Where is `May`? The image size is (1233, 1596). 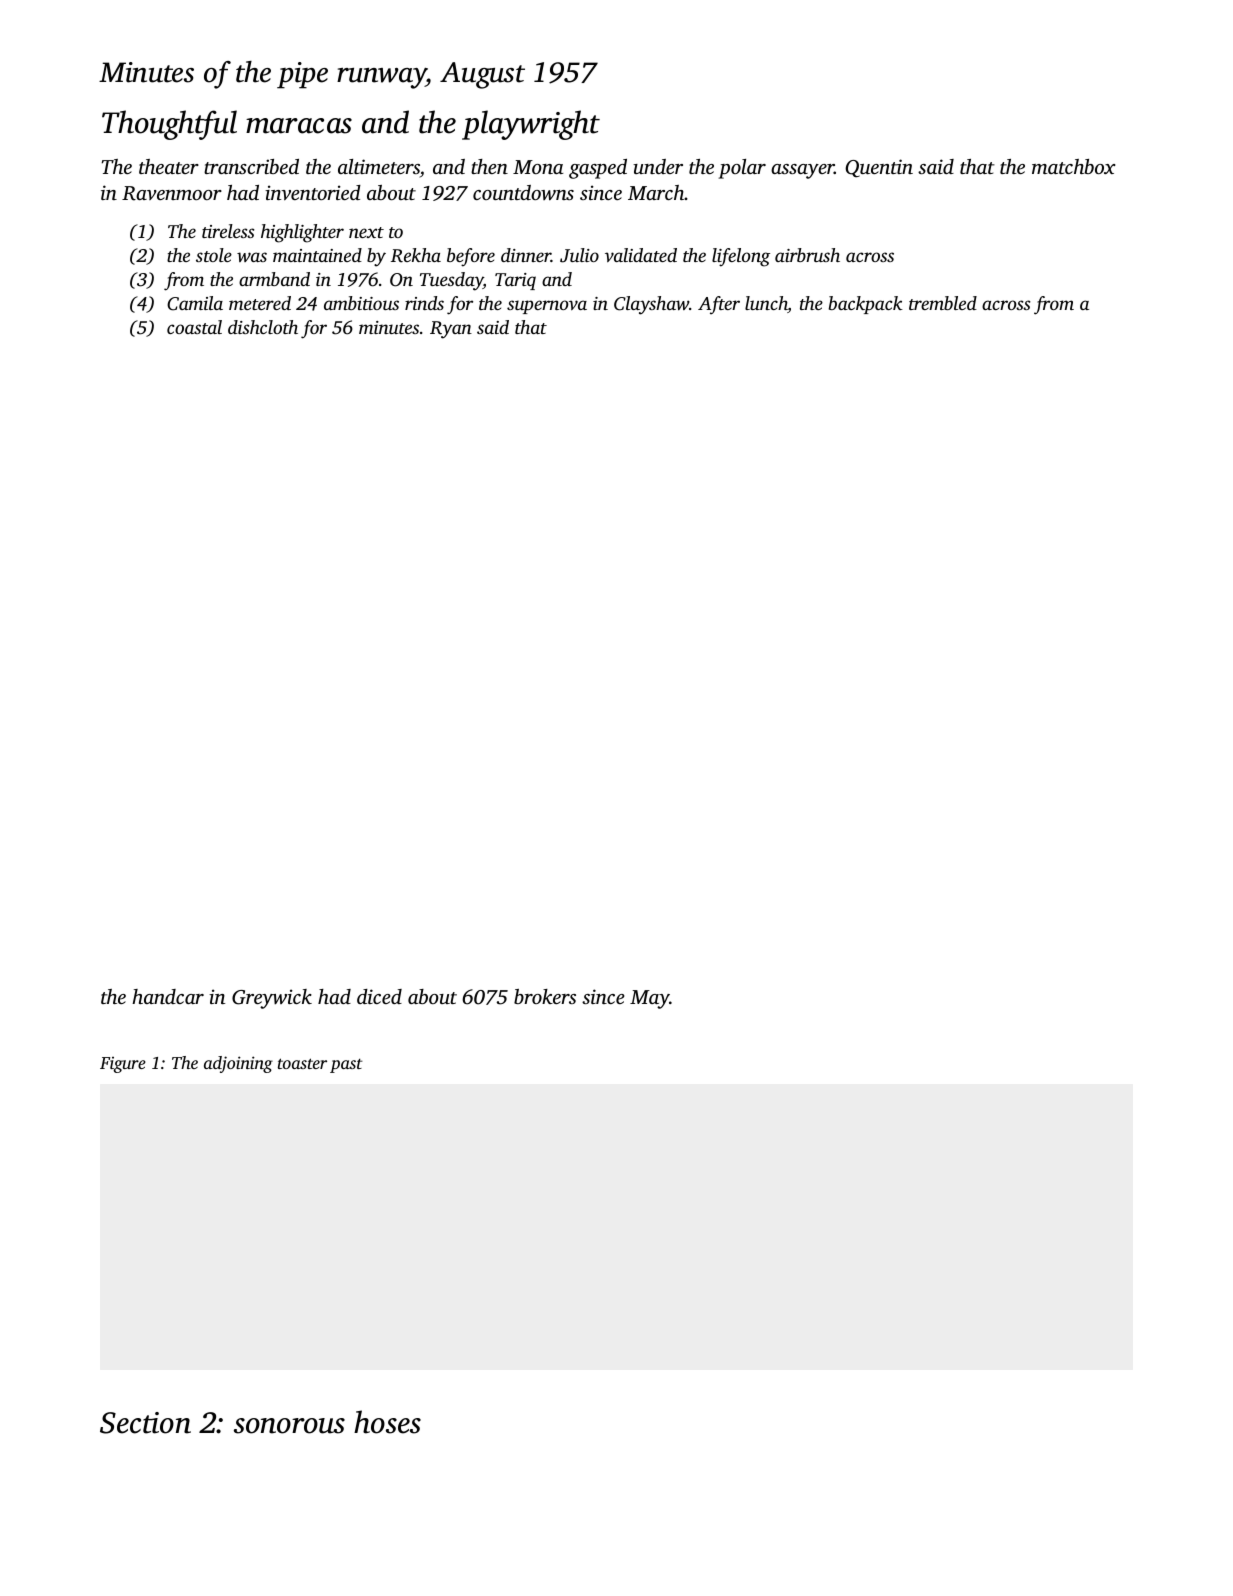
May is located at coordinates (650, 999).
